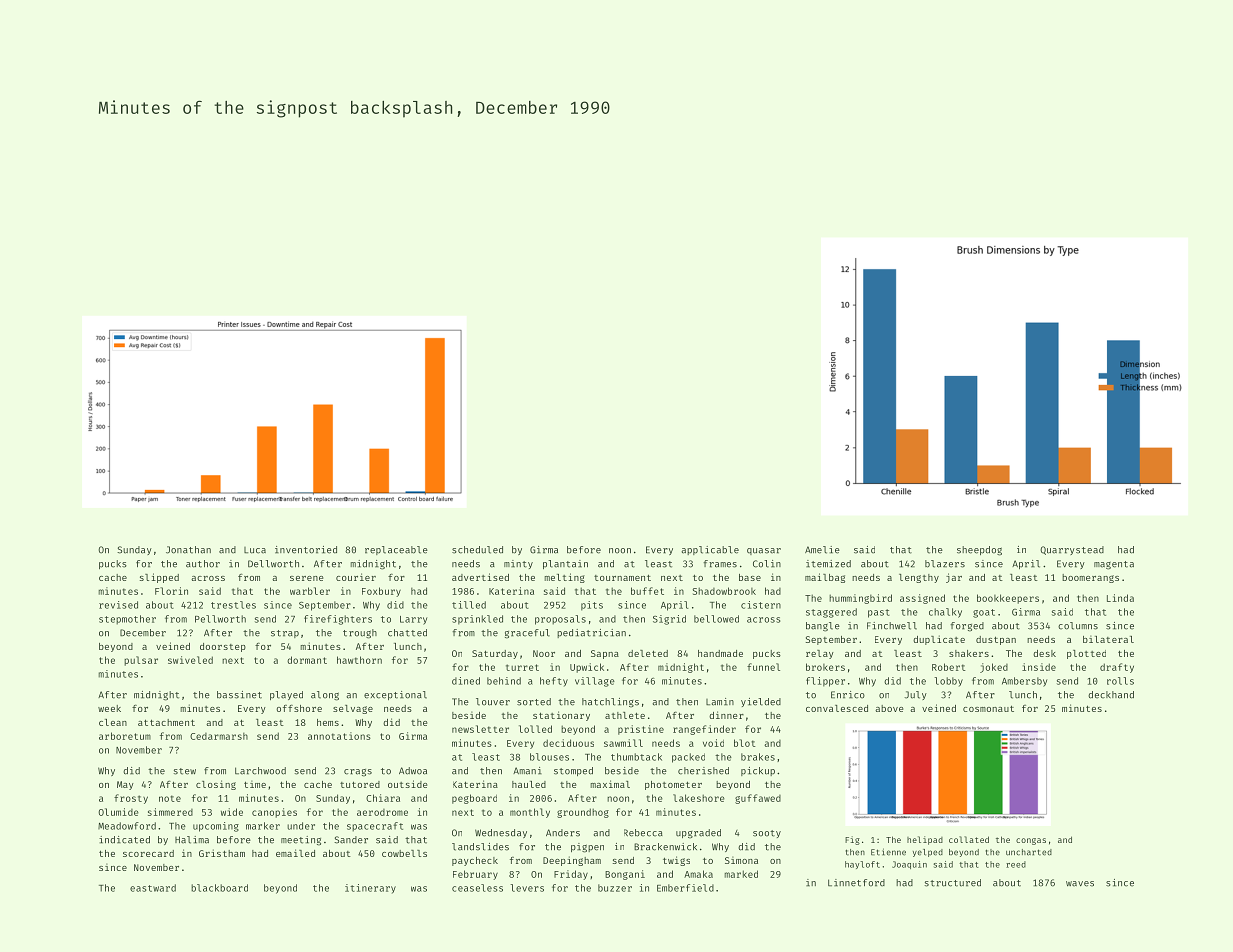 This screenshot has height=952, width=1233. What do you see at coordinates (171, 591) in the screenshot?
I see `Florin` at bounding box center [171, 591].
